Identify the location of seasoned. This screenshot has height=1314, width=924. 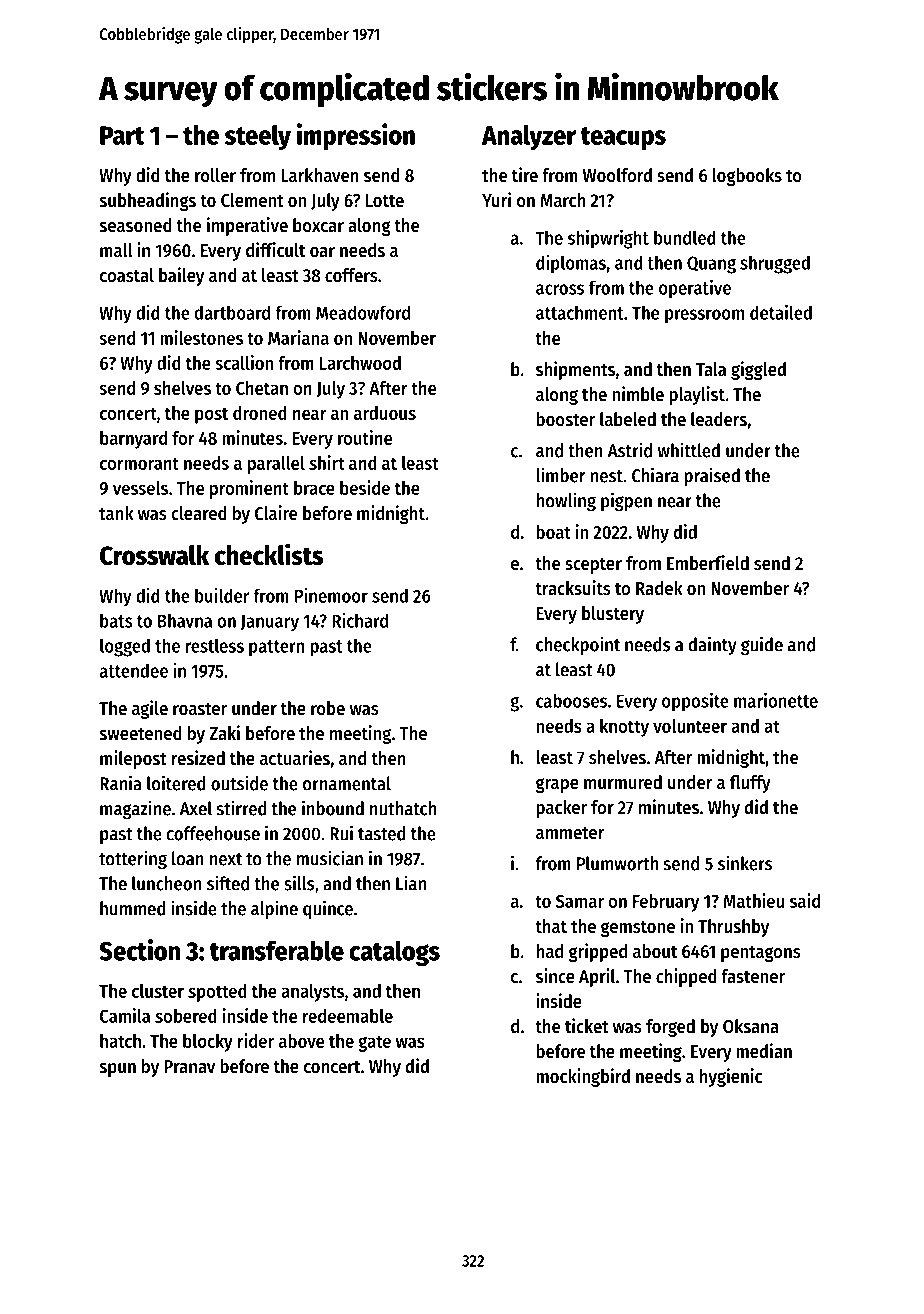
(136, 225).
